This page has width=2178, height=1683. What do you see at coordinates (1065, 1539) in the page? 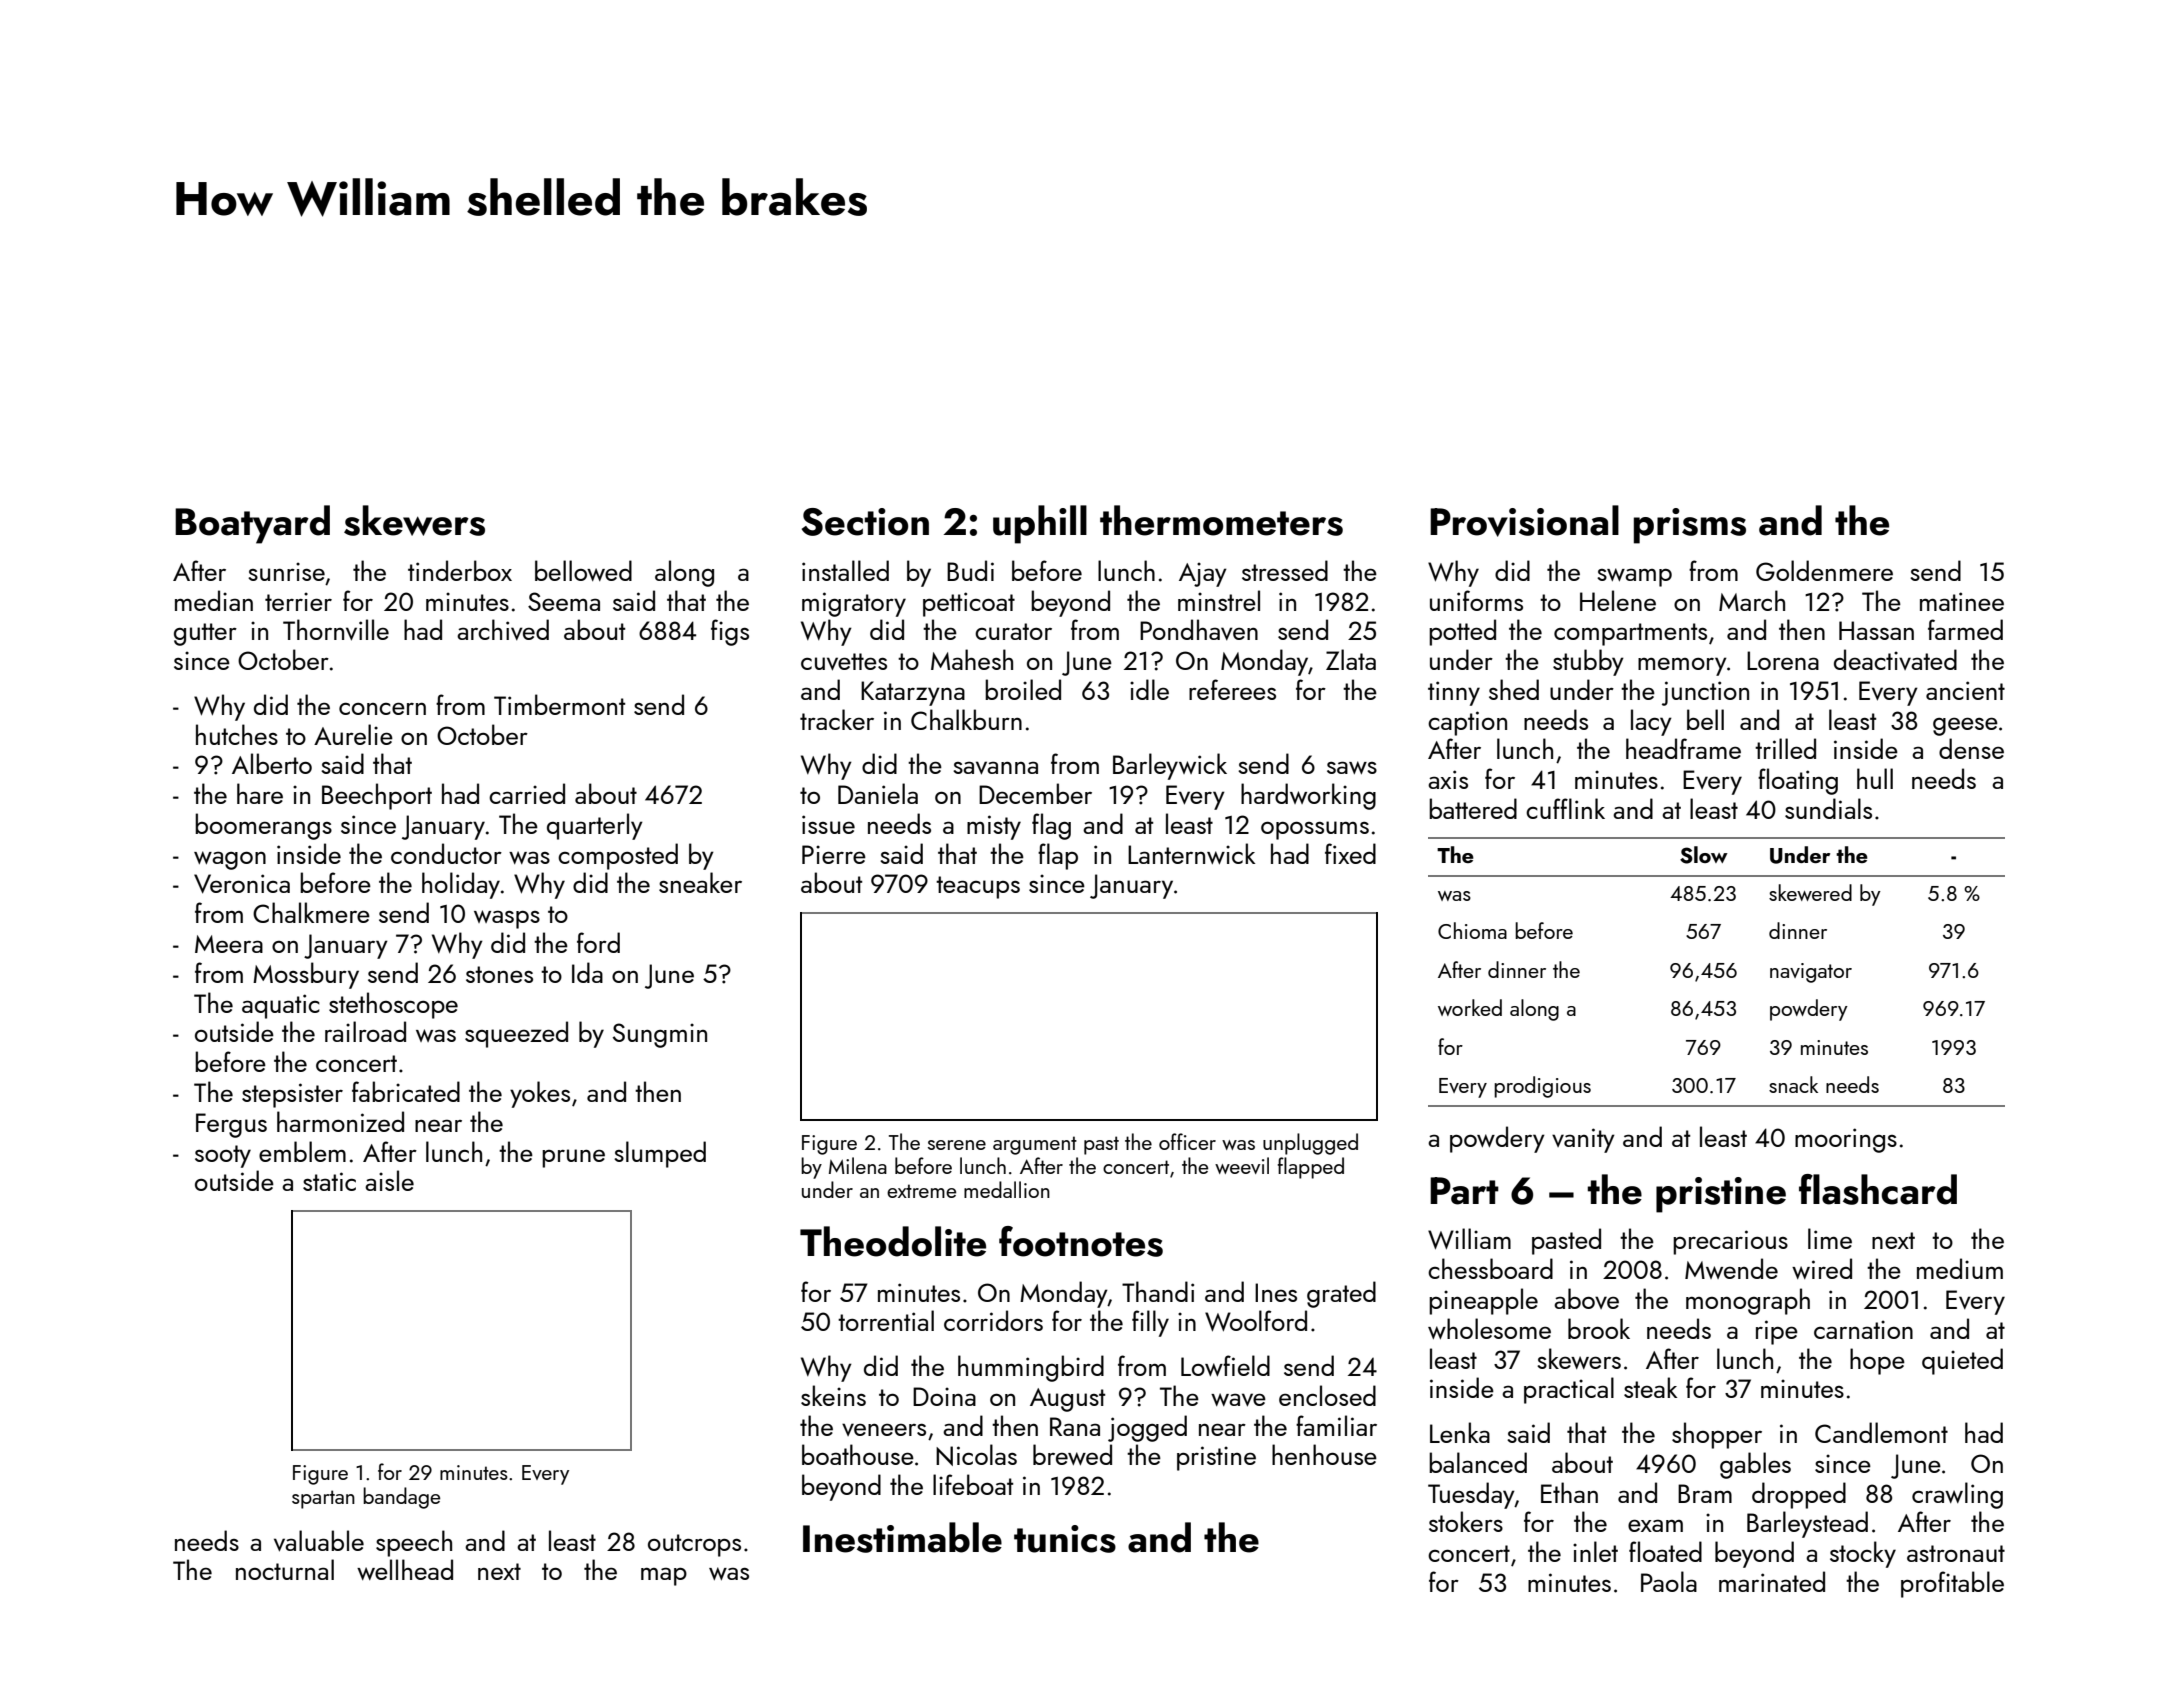
I see `tunics` at bounding box center [1065, 1539].
